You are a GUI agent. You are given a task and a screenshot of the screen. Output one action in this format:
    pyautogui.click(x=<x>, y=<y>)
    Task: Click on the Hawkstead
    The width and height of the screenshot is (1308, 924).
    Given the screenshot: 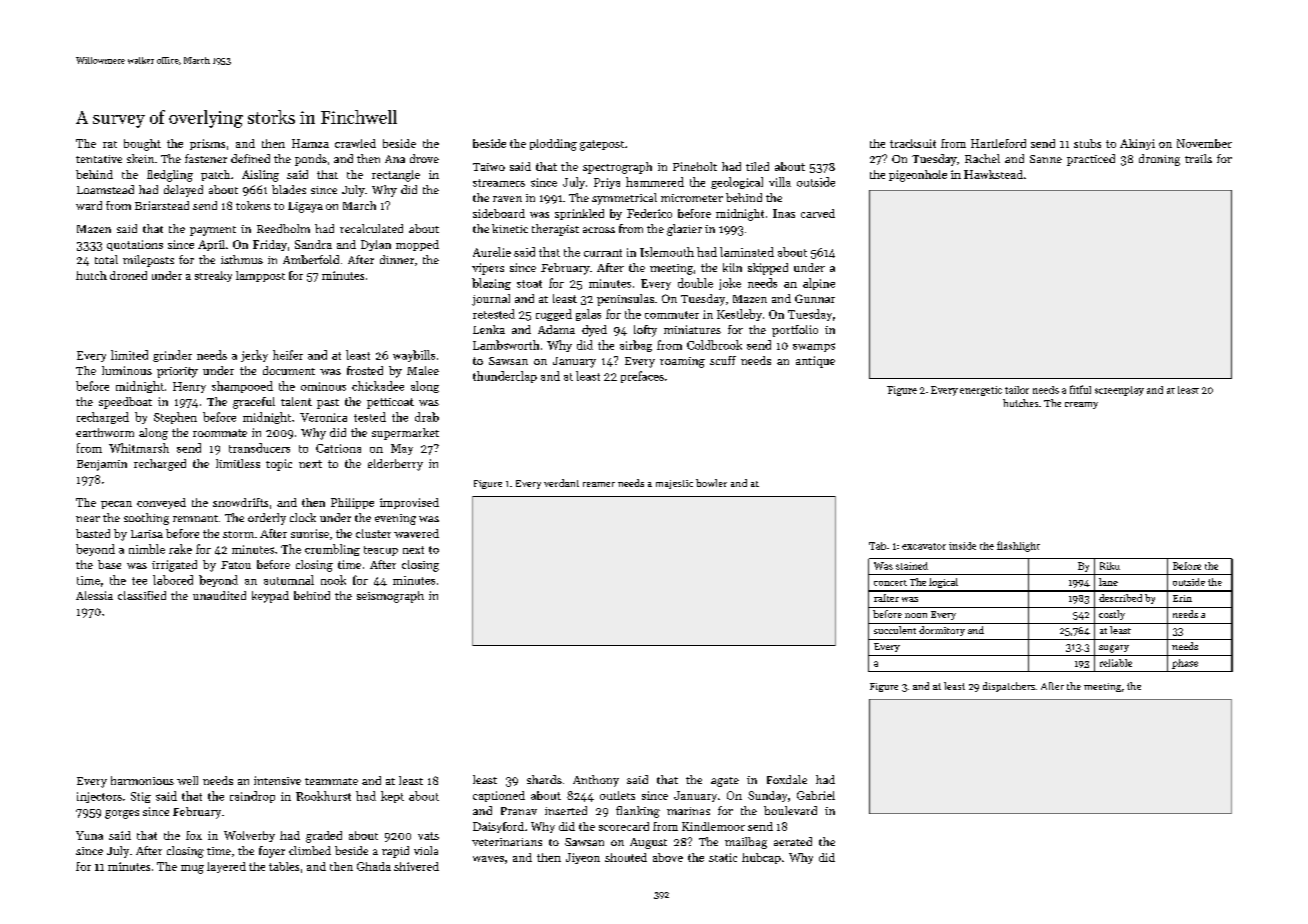 What is the action you would take?
    pyautogui.click(x=993, y=174)
